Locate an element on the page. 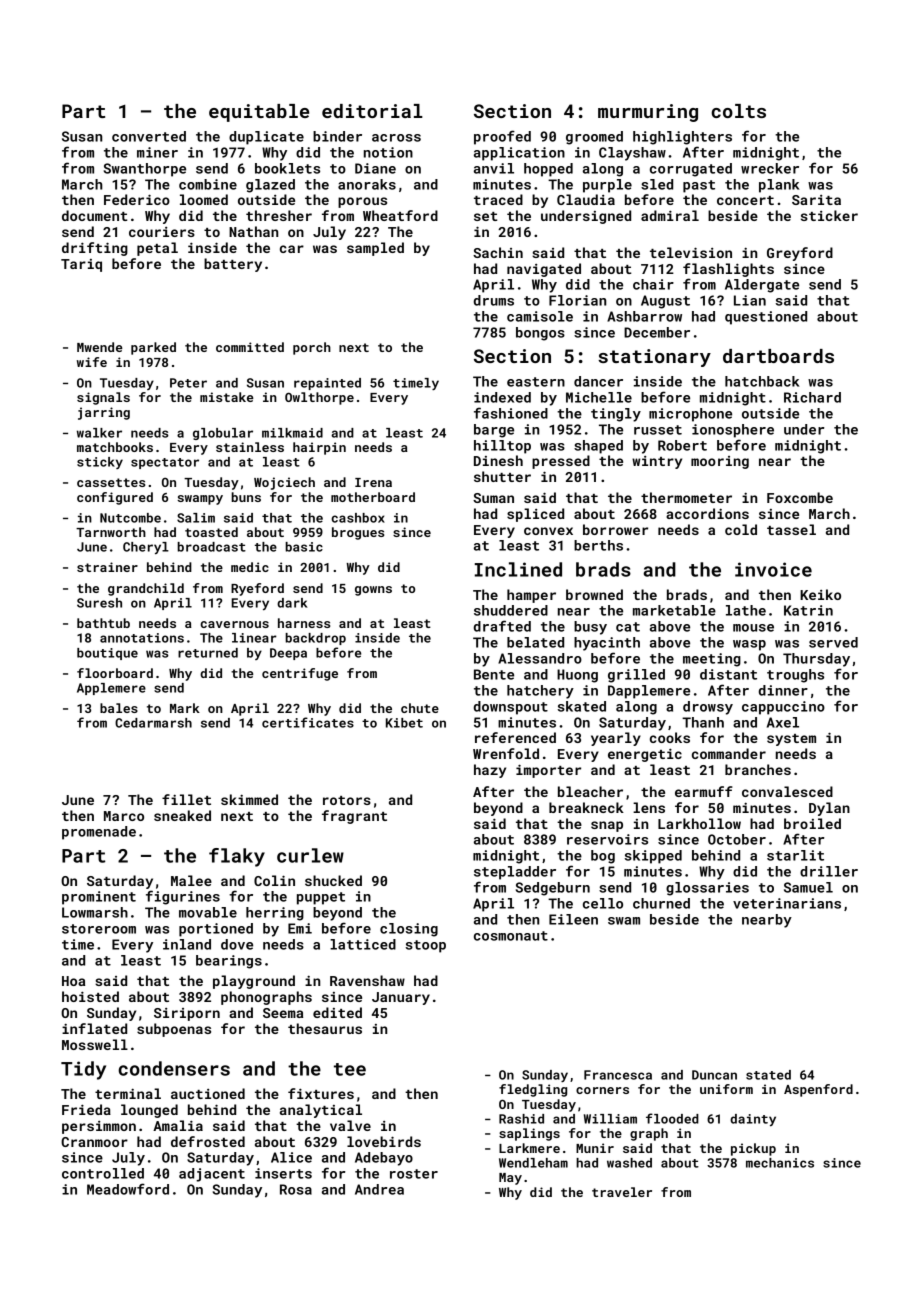 This image has height=1308, width=924. importer is located at coordinates (548, 771).
